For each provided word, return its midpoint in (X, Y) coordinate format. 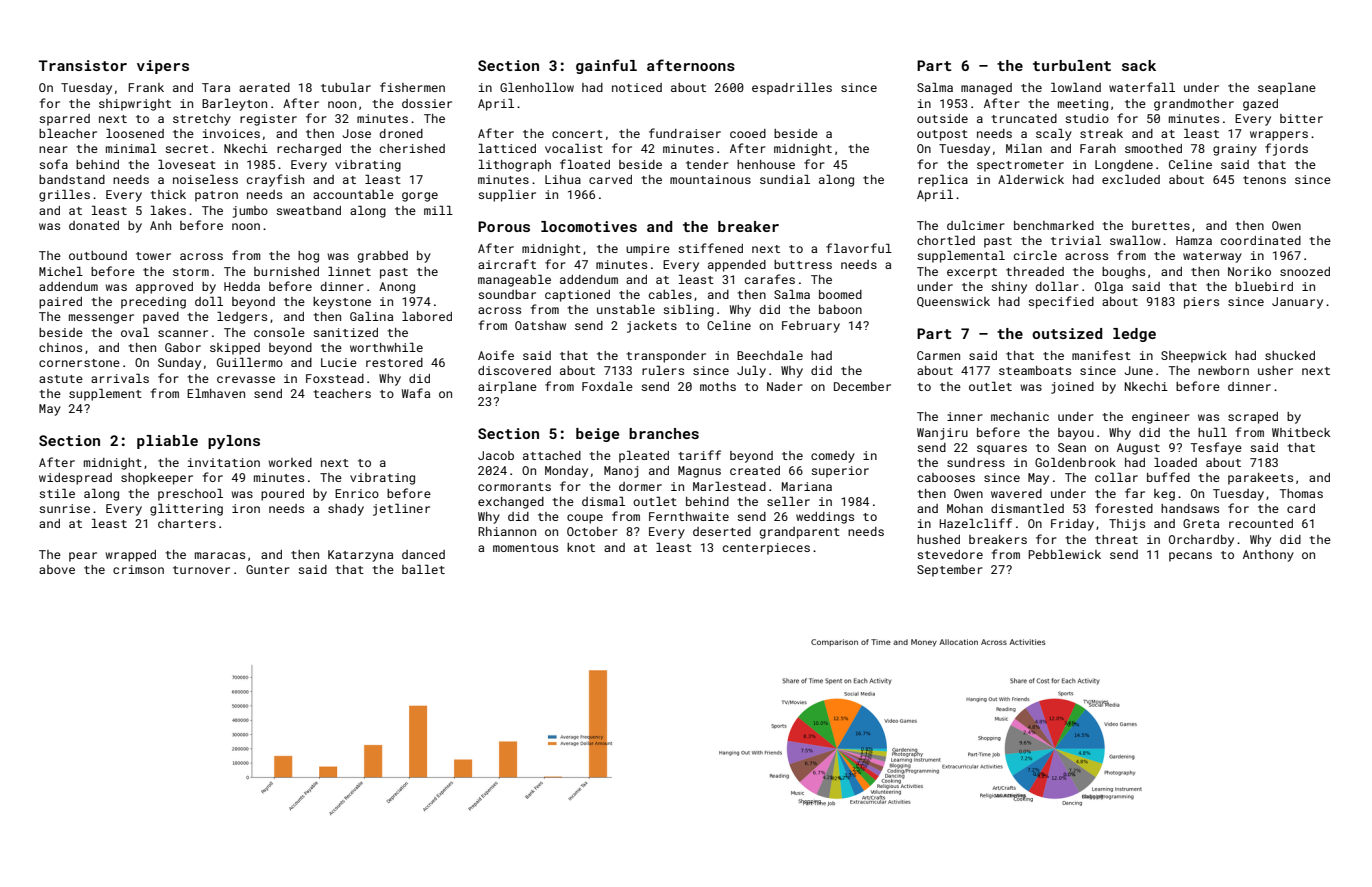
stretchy (202, 120)
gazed (1260, 105)
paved (161, 318)
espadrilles (792, 88)
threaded (1035, 271)
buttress (803, 264)
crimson (138, 569)
